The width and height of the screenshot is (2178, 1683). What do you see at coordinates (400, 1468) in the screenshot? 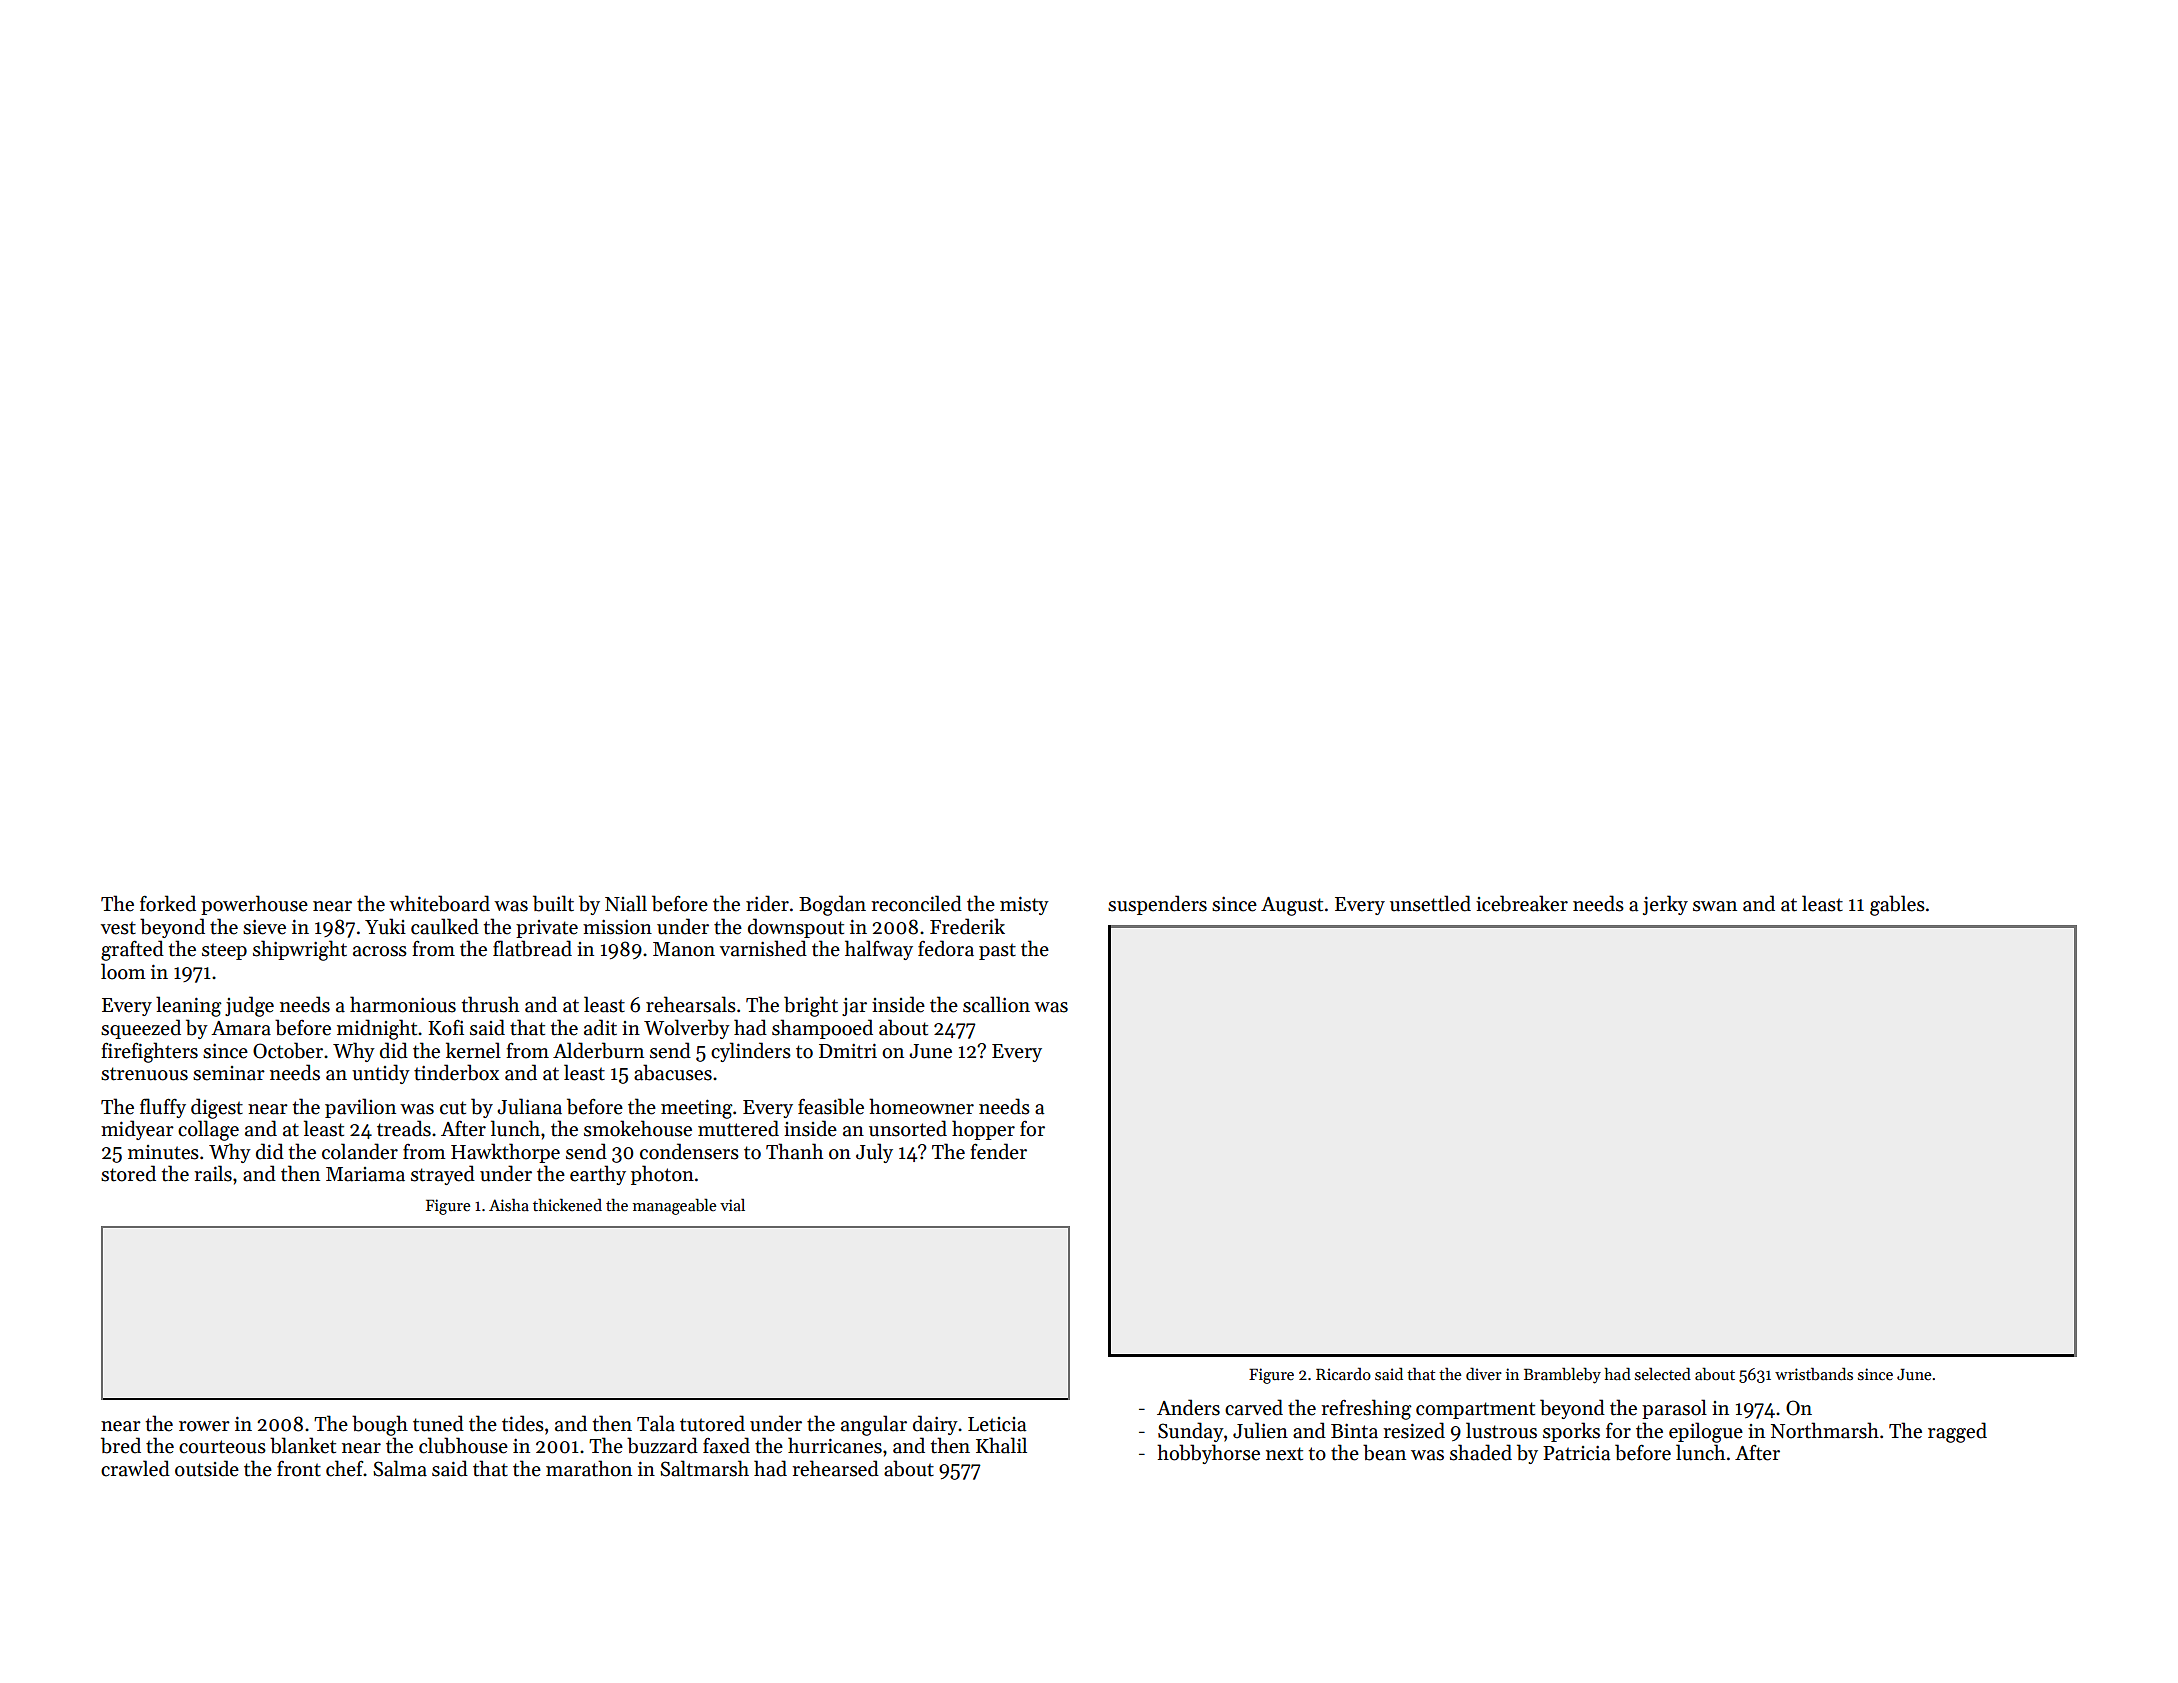
I see `Salma` at bounding box center [400, 1468].
